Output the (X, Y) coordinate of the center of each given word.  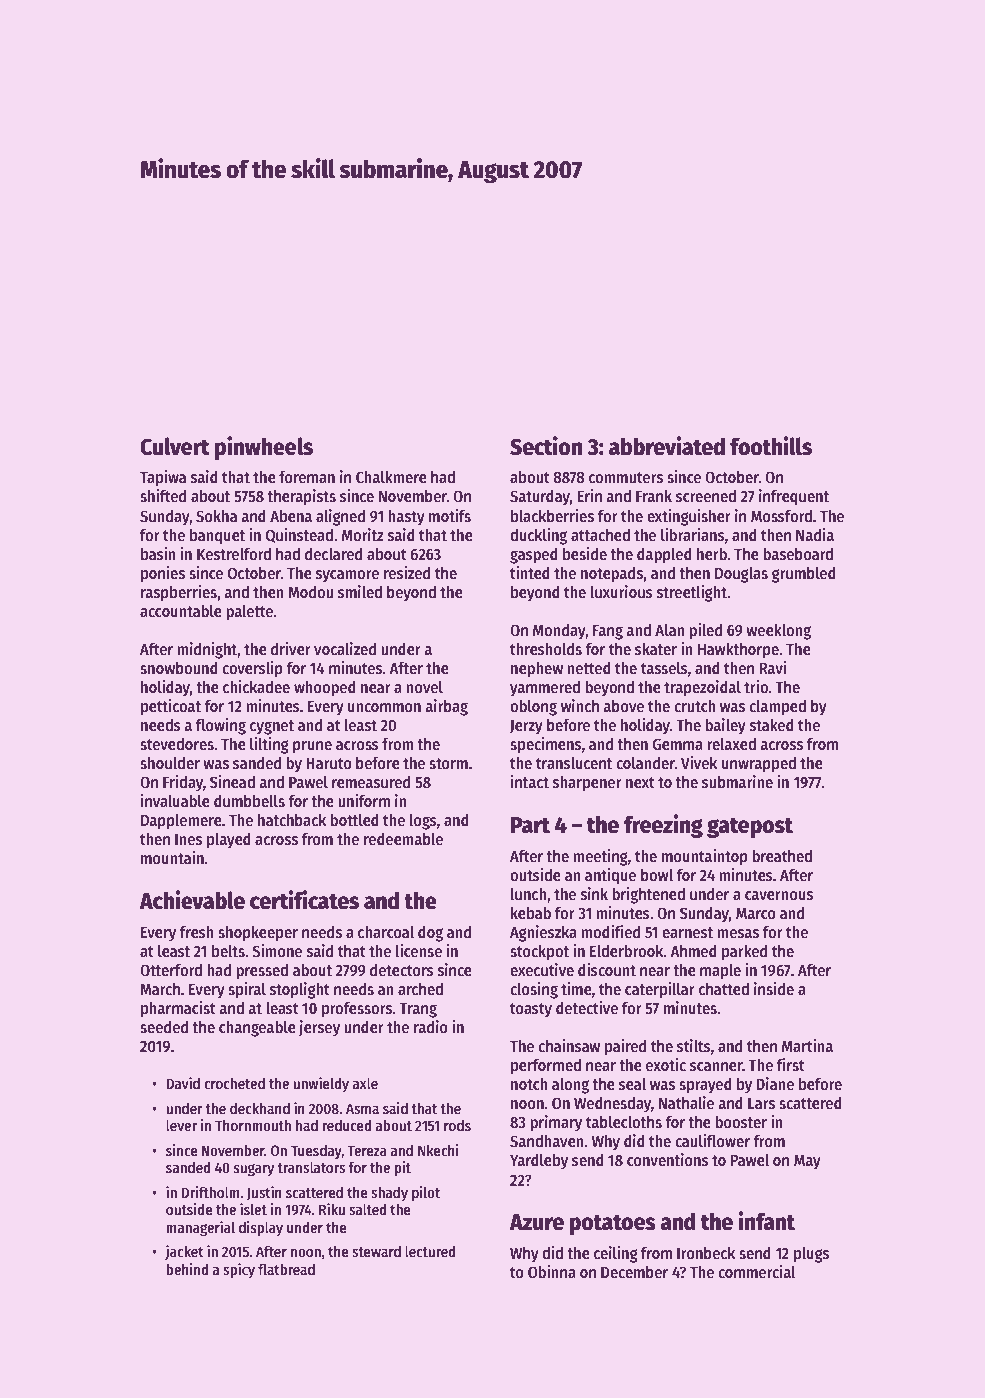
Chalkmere (391, 477)
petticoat (171, 707)
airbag (446, 707)
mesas (738, 933)
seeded (164, 1027)
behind (187, 1269)
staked (772, 725)
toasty (531, 1010)
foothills (771, 446)
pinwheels (264, 448)
